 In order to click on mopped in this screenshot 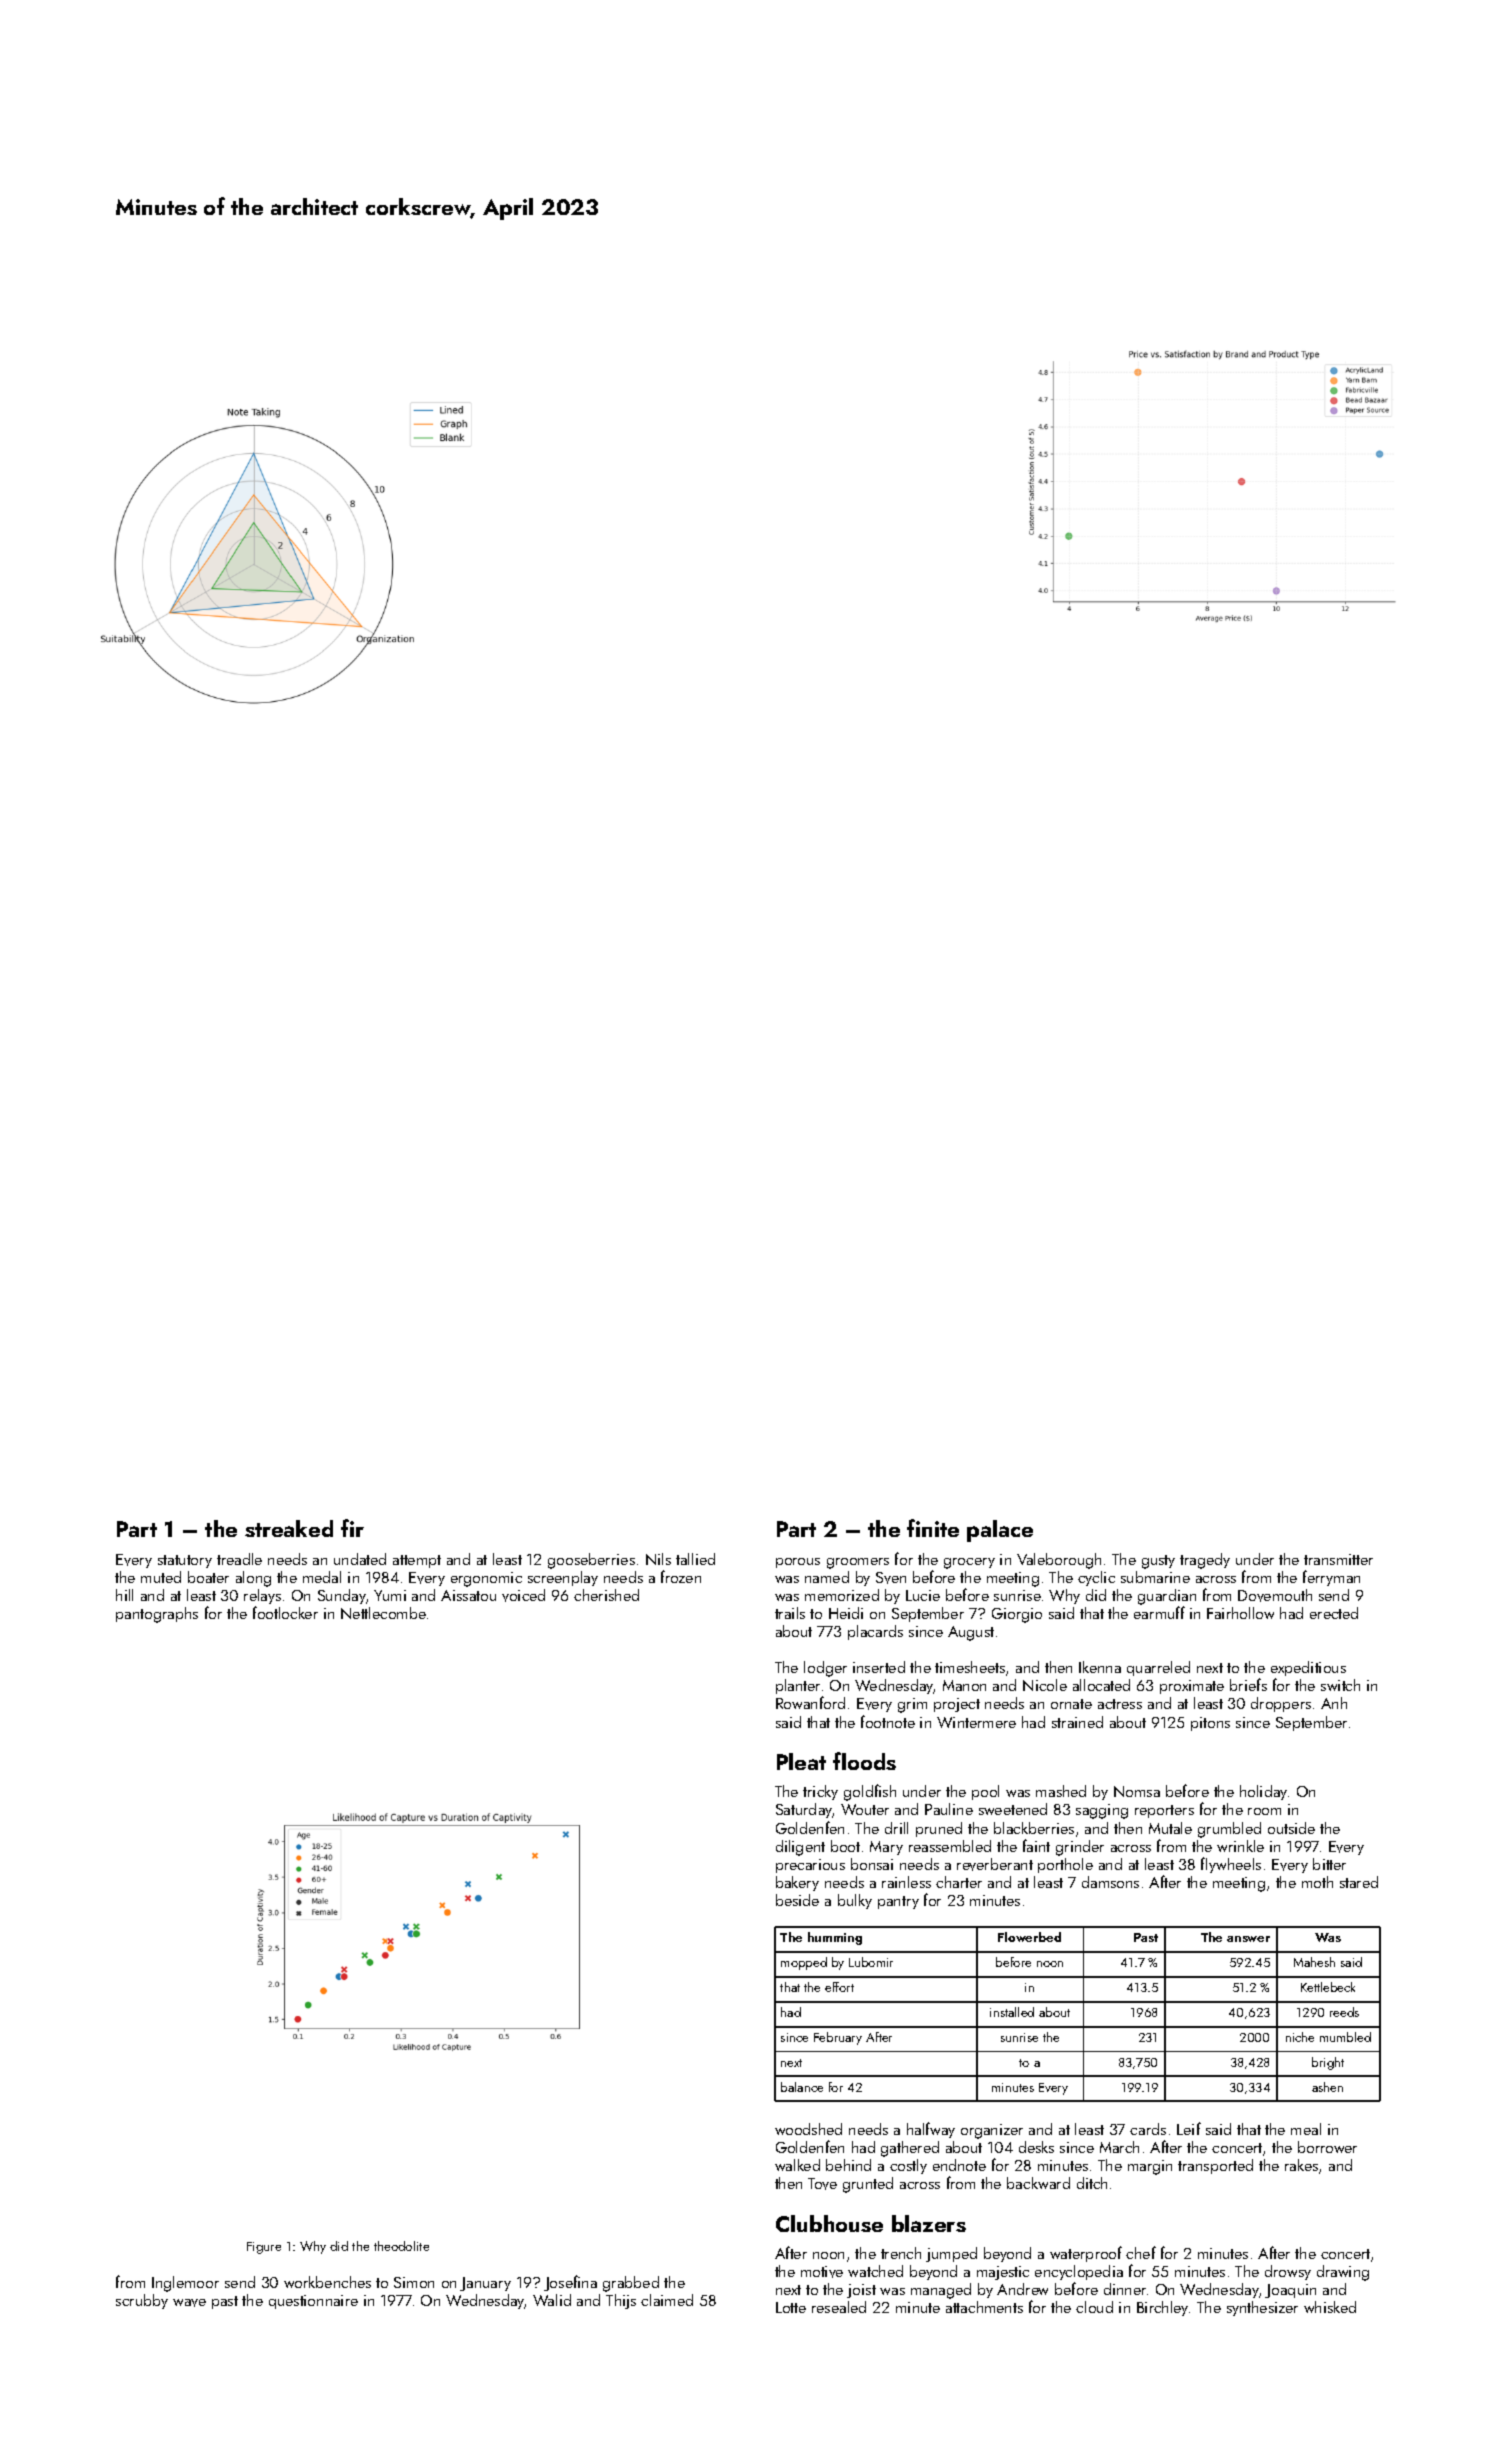, I will do `click(804, 1963)`.
